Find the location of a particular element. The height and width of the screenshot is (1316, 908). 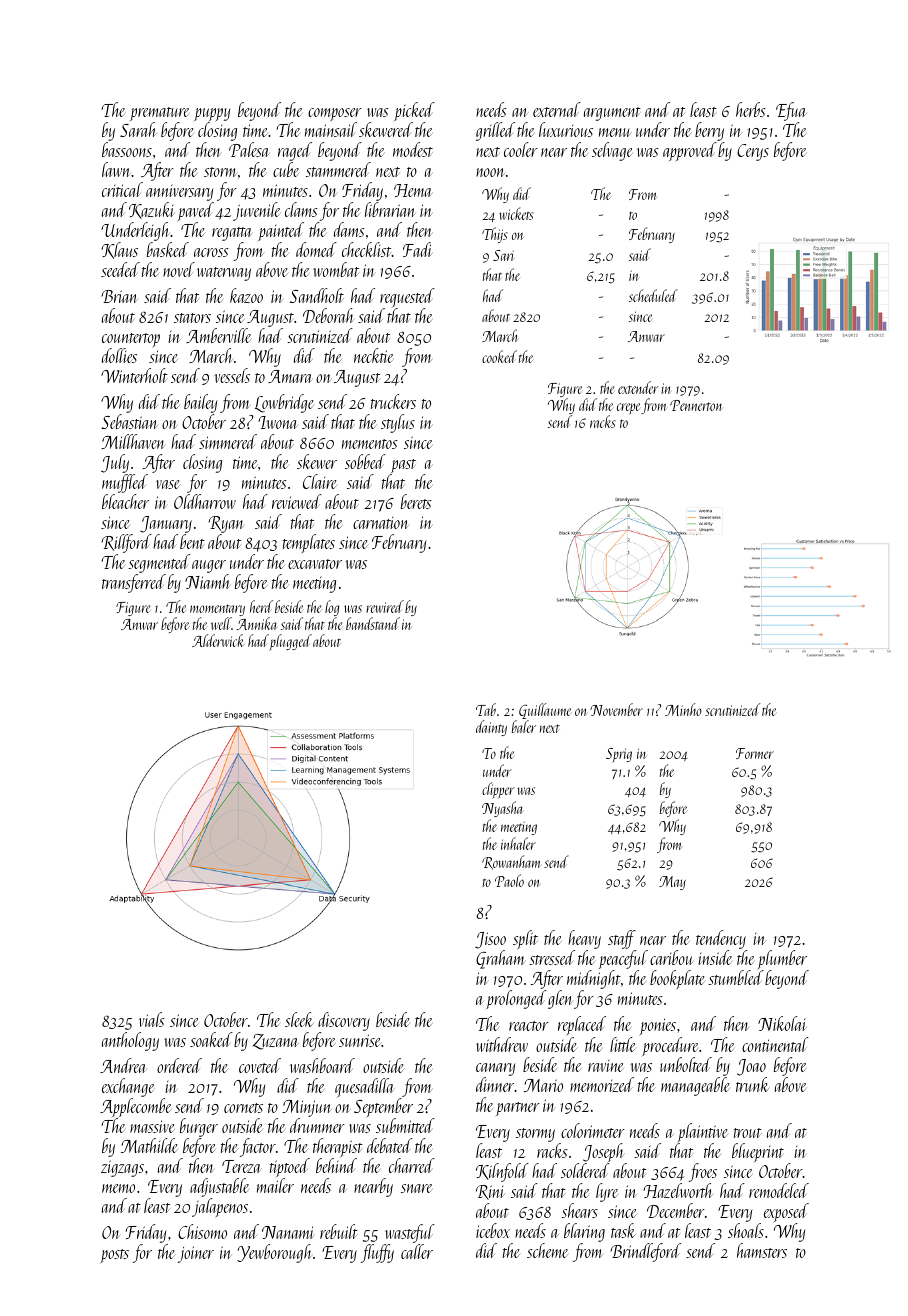

Alderwick is located at coordinates (218, 640).
